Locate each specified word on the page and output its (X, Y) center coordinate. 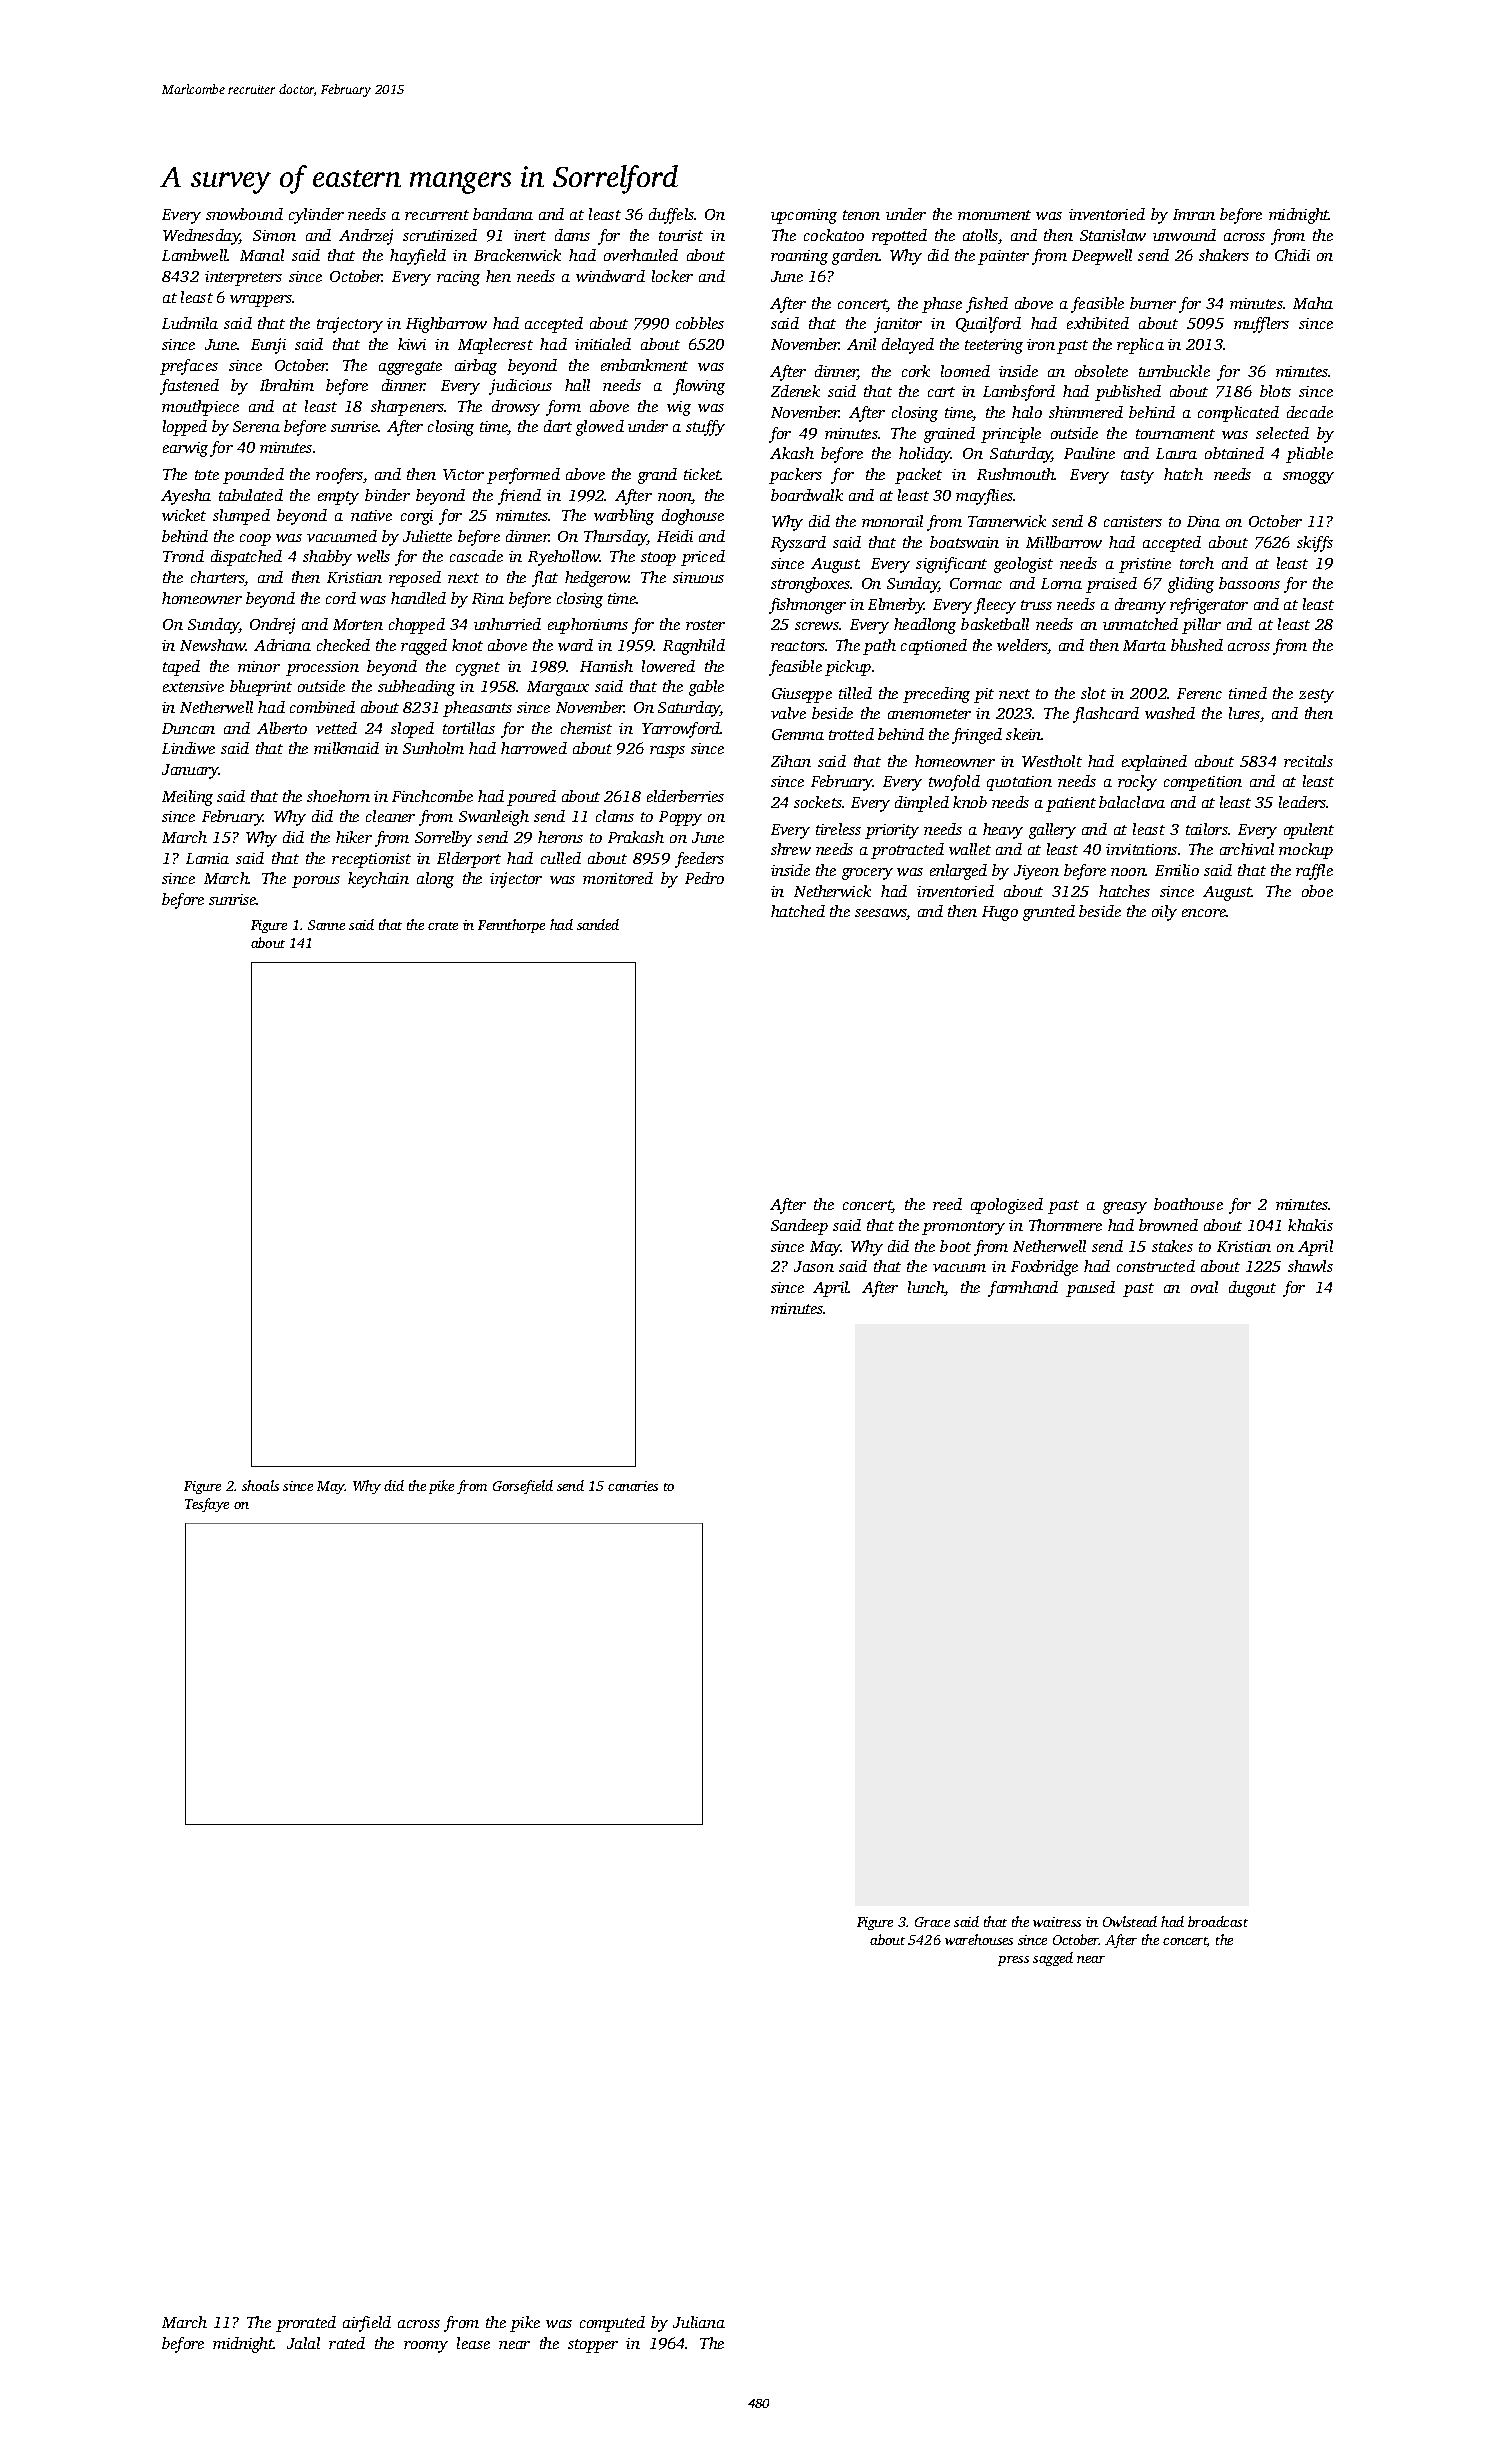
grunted (1049, 913)
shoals (260, 1485)
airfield (367, 2324)
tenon (861, 215)
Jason (814, 1266)
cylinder (316, 216)
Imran (1194, 214)
